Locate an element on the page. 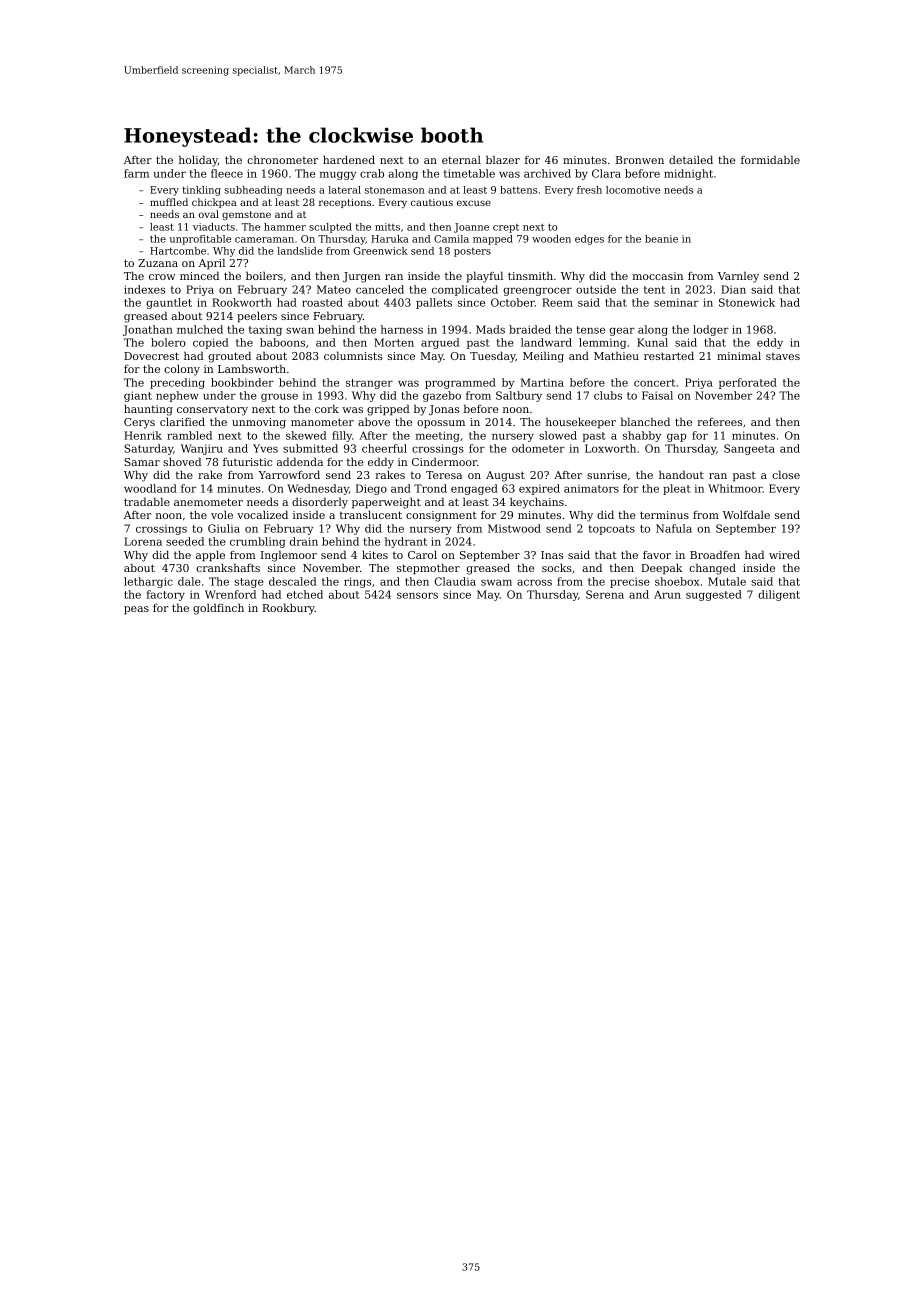 This document has width=924, height=1308. swam is located at coordinates (496, 582).
